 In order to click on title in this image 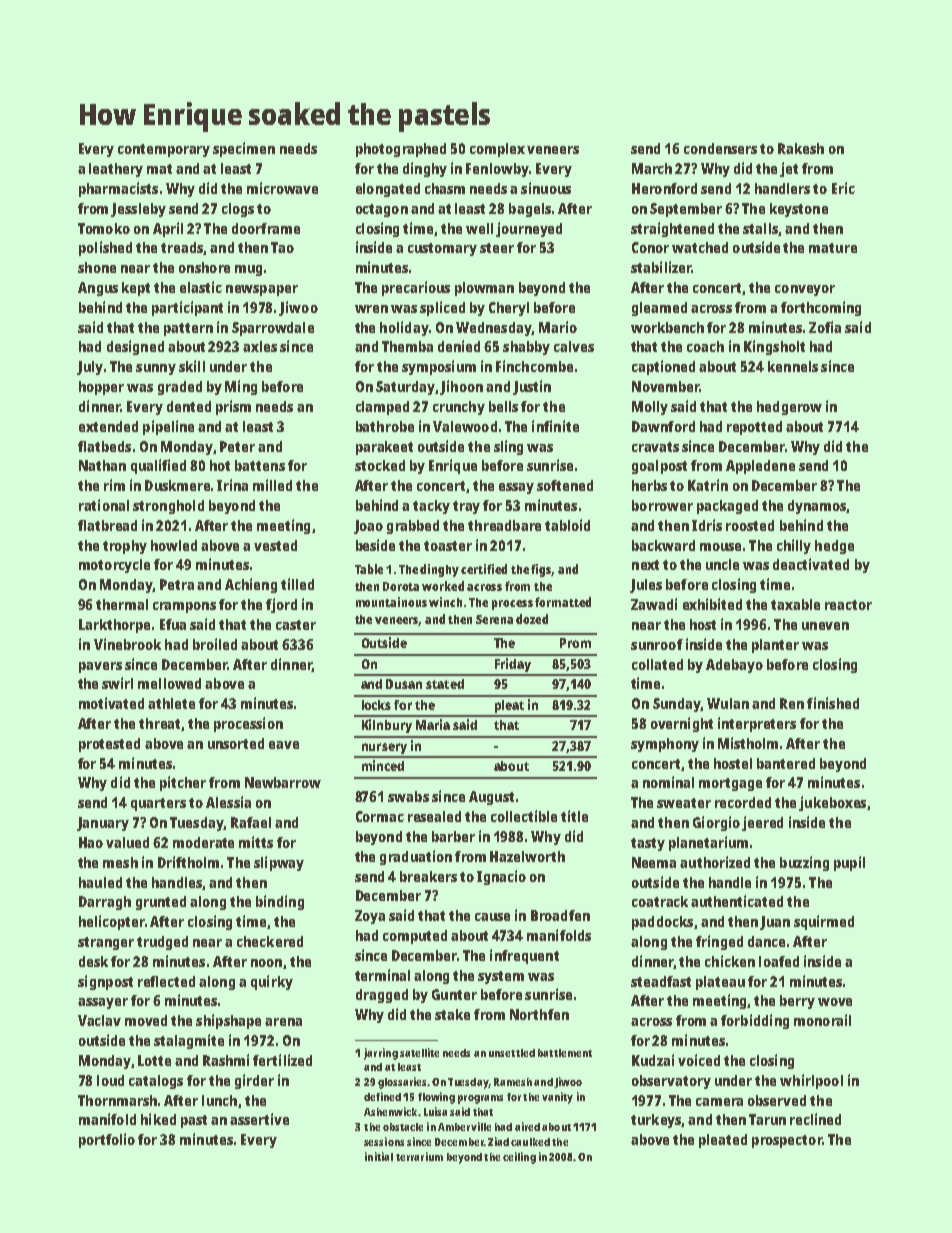, I will do `click(574, 816)`.
